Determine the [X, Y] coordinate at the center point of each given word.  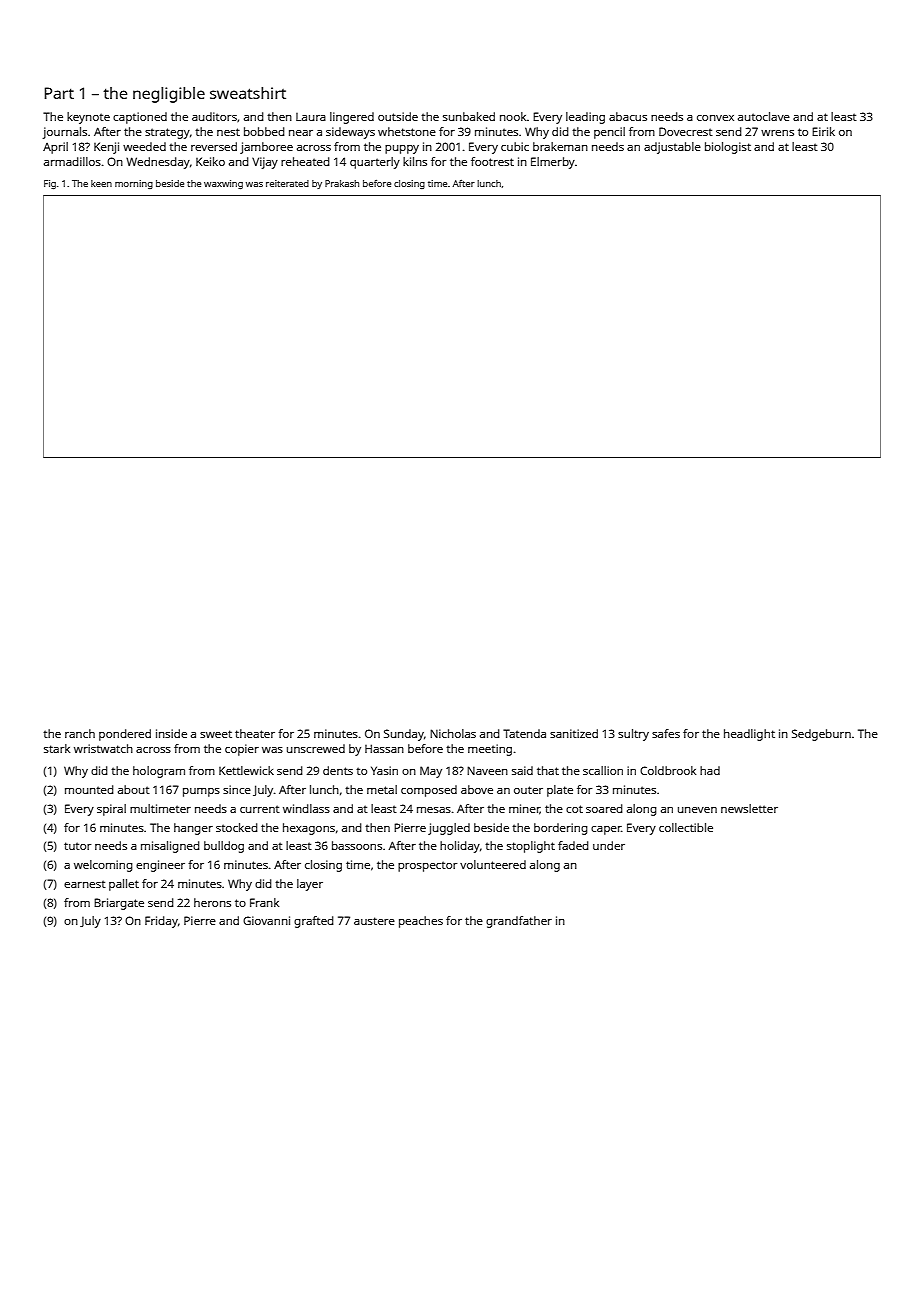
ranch [80, 733]
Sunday [404, 735]
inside [171, 733]
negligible [169, 95]
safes [666, 733]
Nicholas [453, 733]
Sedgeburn [821, 735]
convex [715, 118]
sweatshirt [248, 93]
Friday [161, 922]
